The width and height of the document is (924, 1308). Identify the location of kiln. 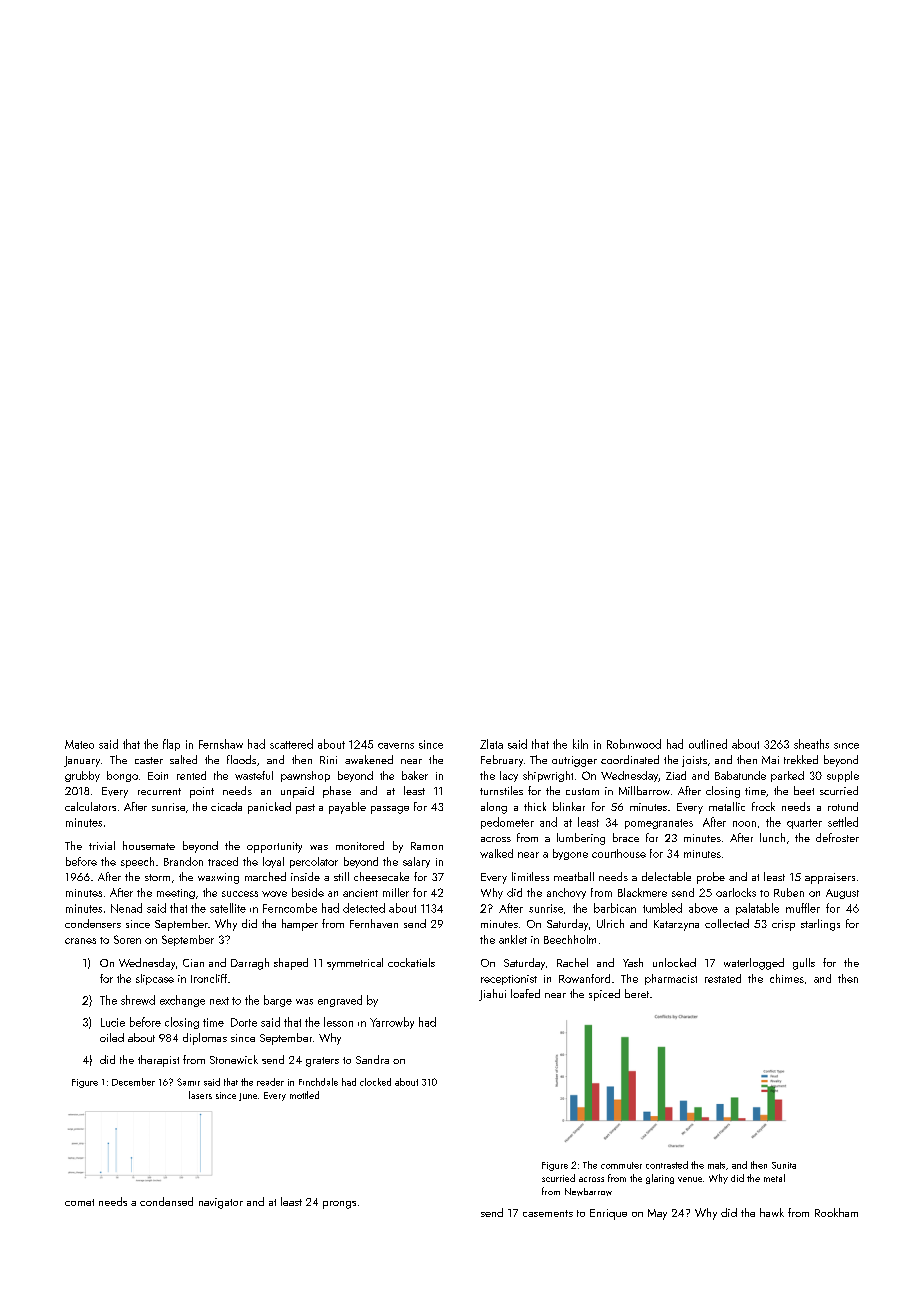
(580, 744).
